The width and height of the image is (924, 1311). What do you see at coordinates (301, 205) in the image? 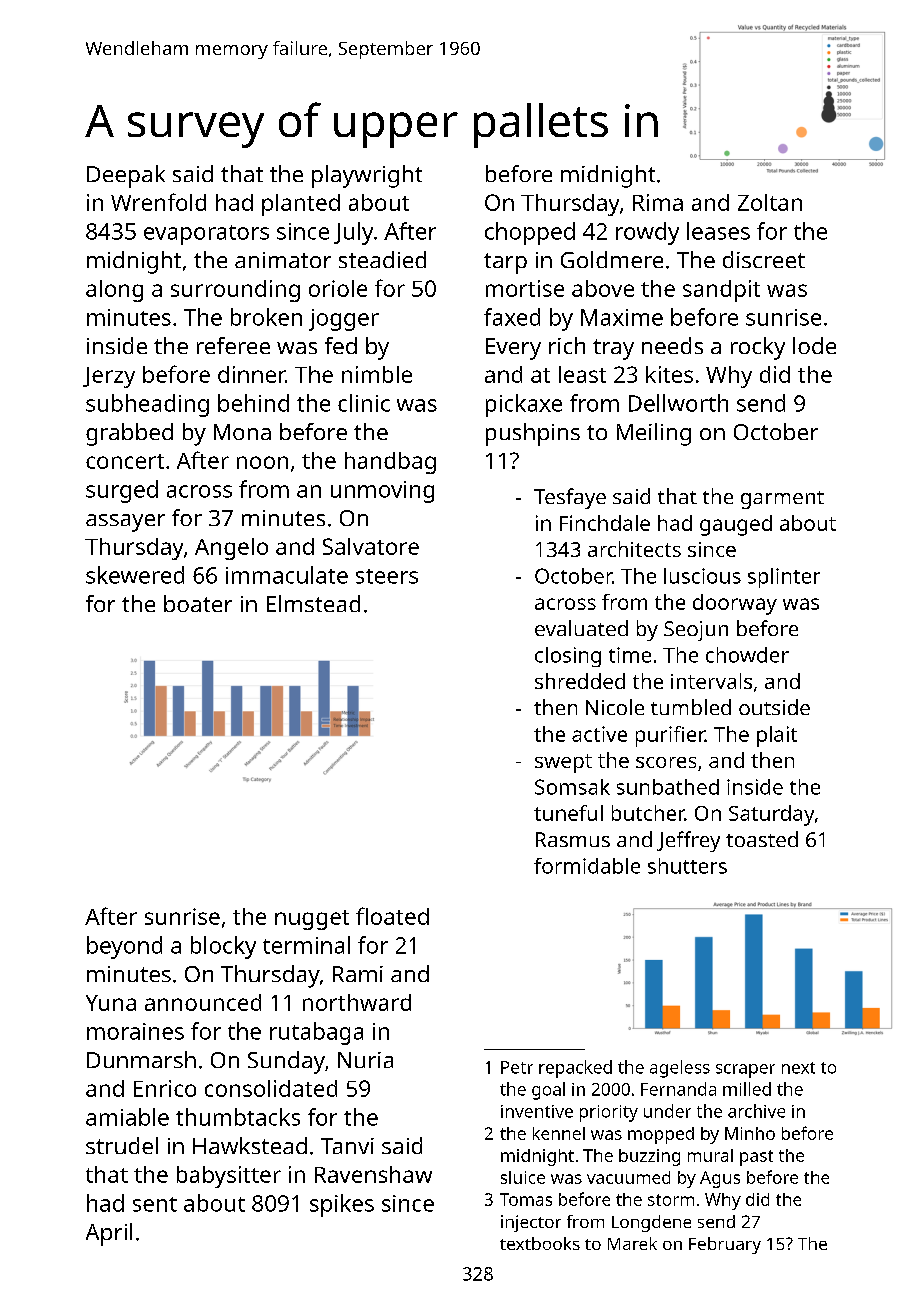
I see `planted` at bounding box center [301, 205].
